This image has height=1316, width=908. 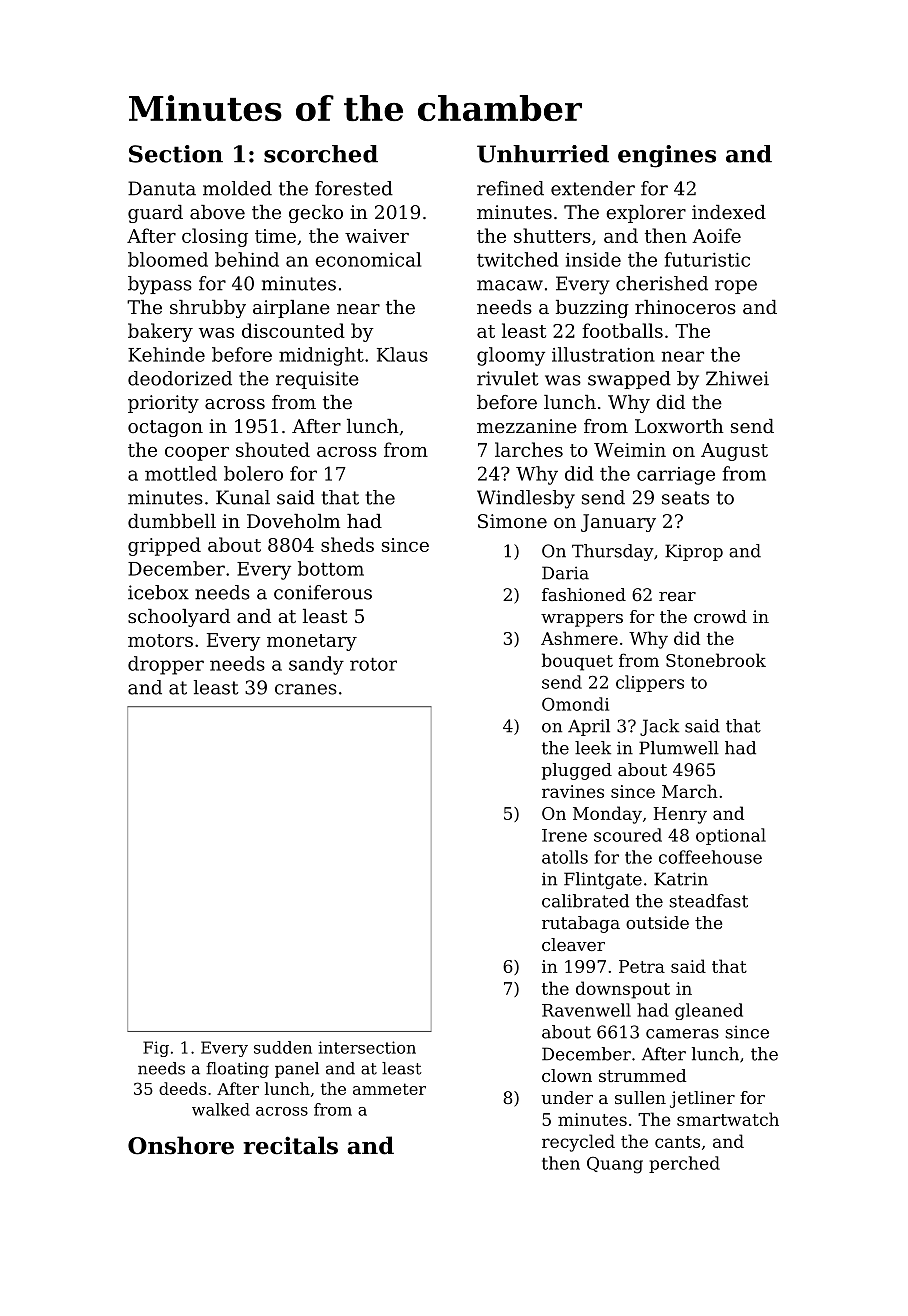 What do you see at coordinates (736, 287) in the image?
I see `rope` at bounding box center [736, 287].
